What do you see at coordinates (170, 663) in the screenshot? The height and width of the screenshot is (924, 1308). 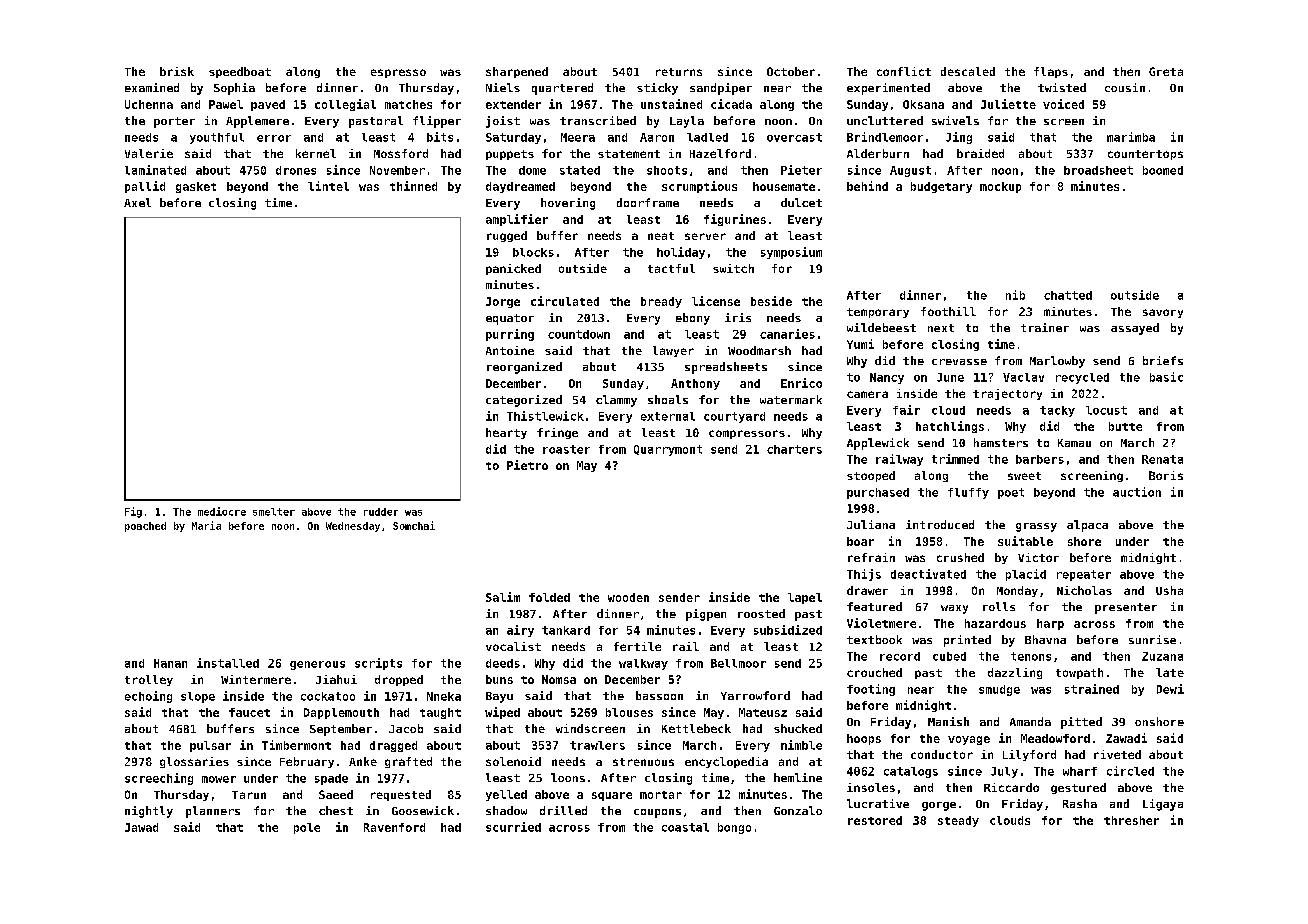 I see `Hanan` at bounding box center [170, 663].
